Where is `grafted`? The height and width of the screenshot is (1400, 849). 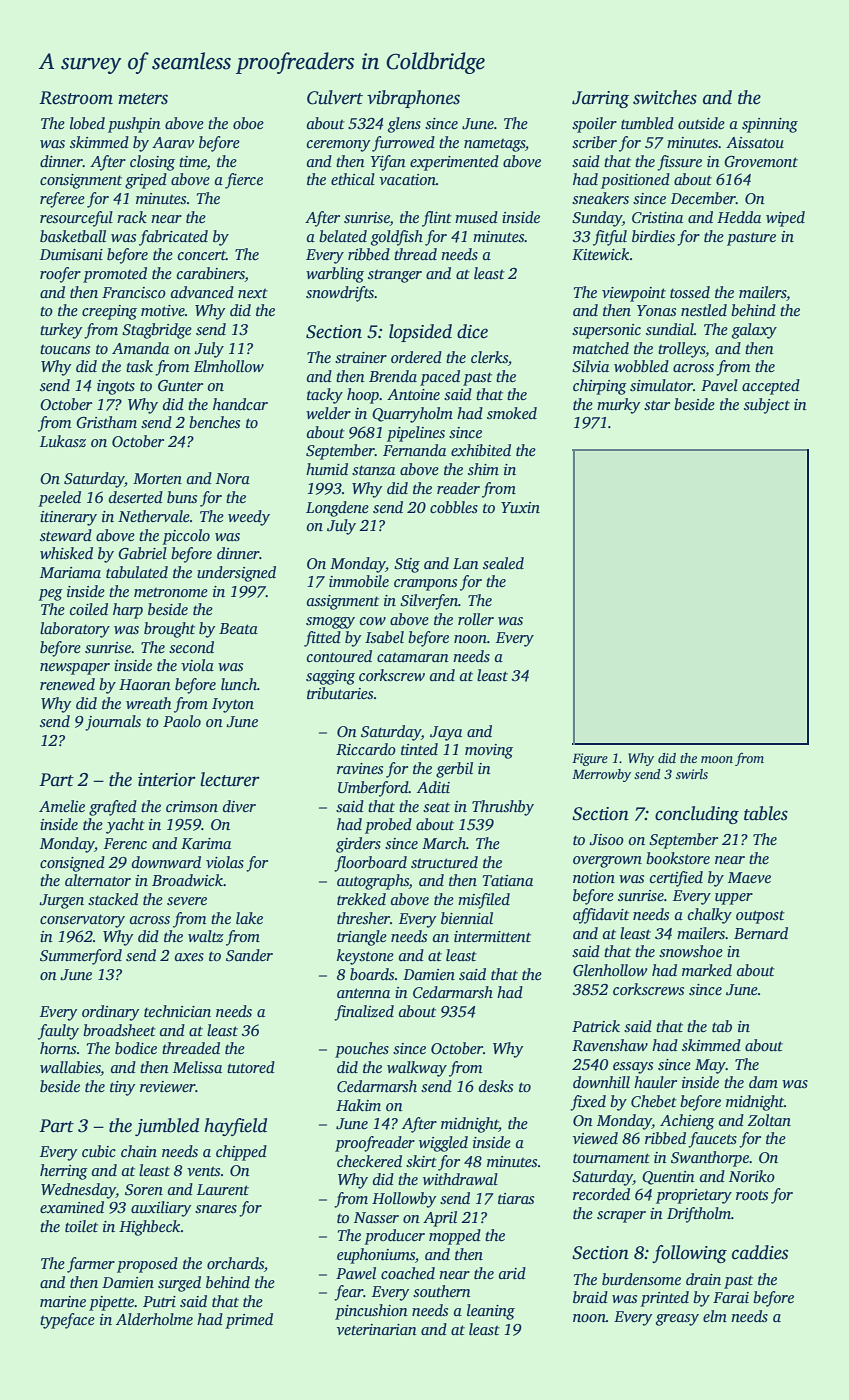 grafted is located at coordinates (113, 808).
